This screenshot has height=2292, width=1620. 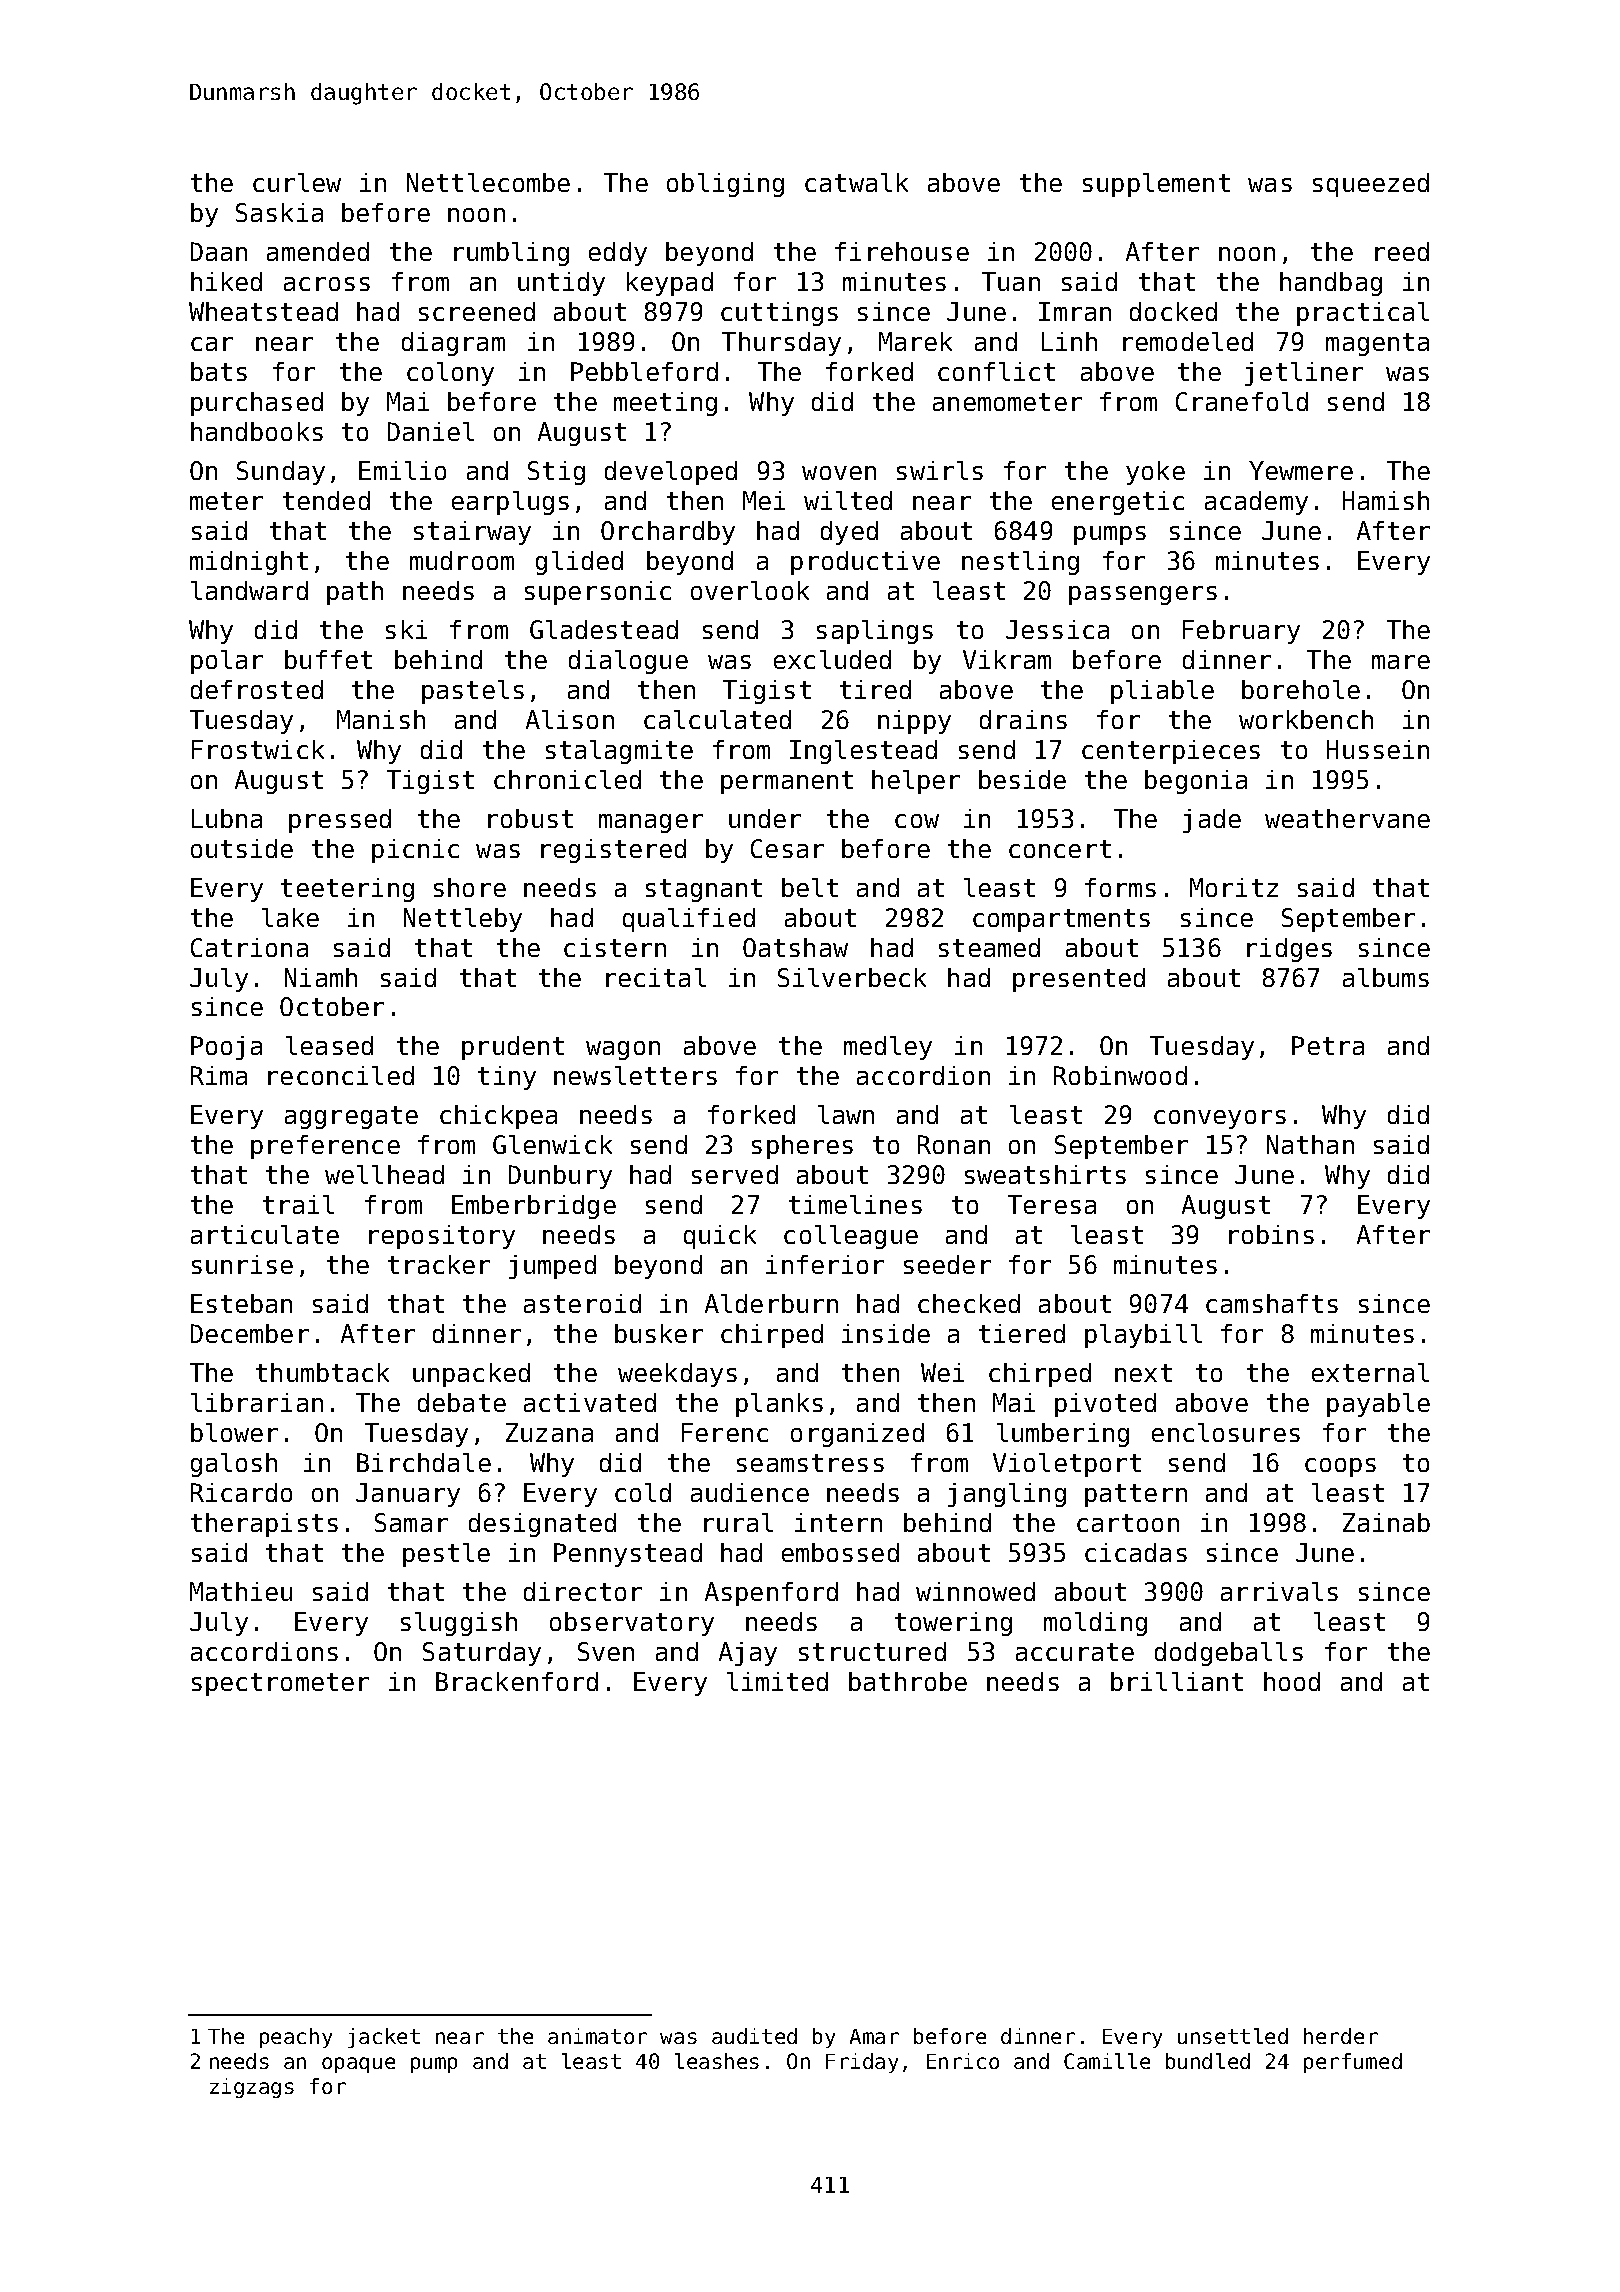 I want to click on Dunbury, so click(x=560, y=1177).
